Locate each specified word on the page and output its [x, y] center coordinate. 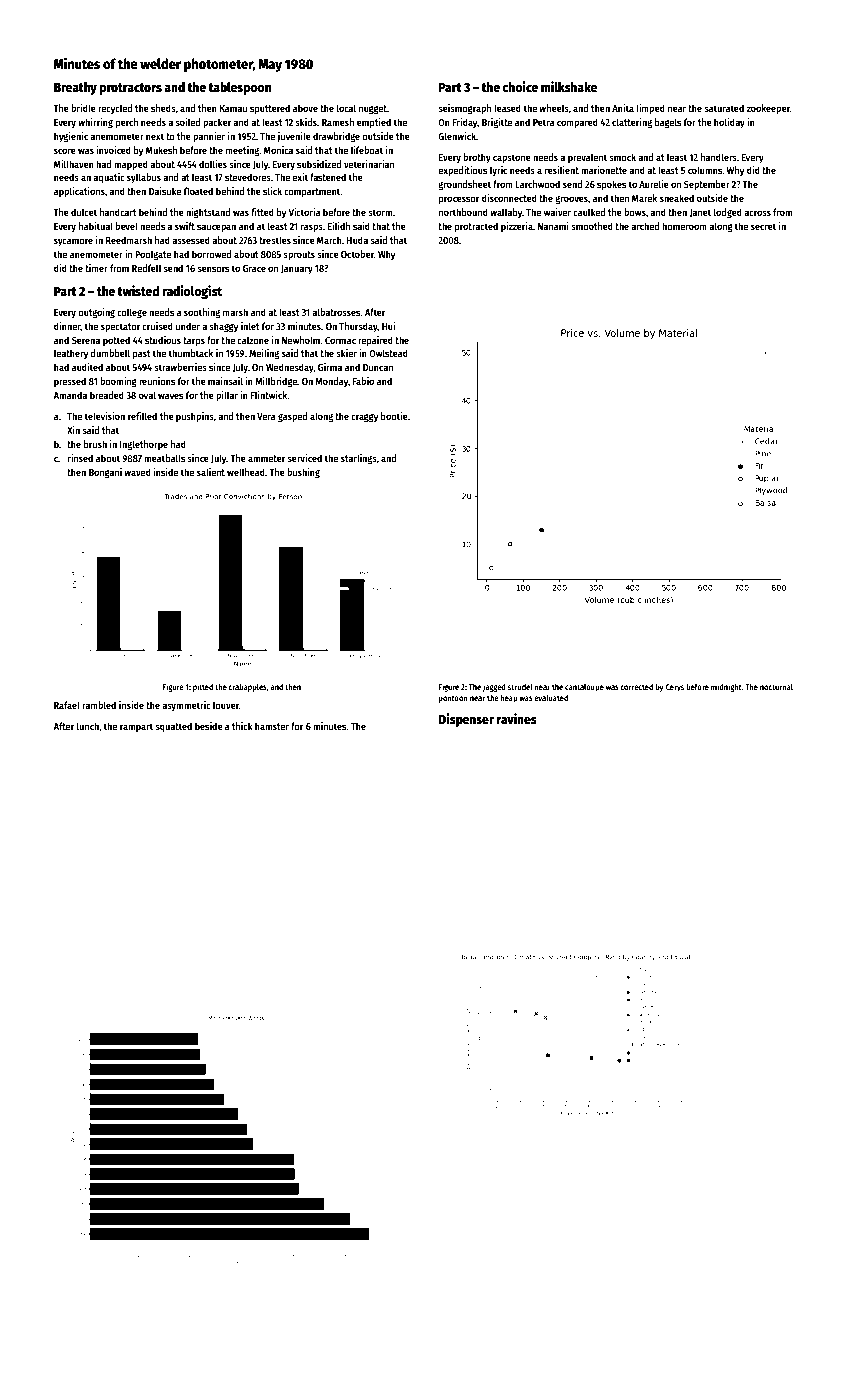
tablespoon [239, 88]
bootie [394, 416]
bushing [303, 473]
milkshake [569, 86]
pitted [203, 687]
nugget [373, 109]
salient [211, 472]
